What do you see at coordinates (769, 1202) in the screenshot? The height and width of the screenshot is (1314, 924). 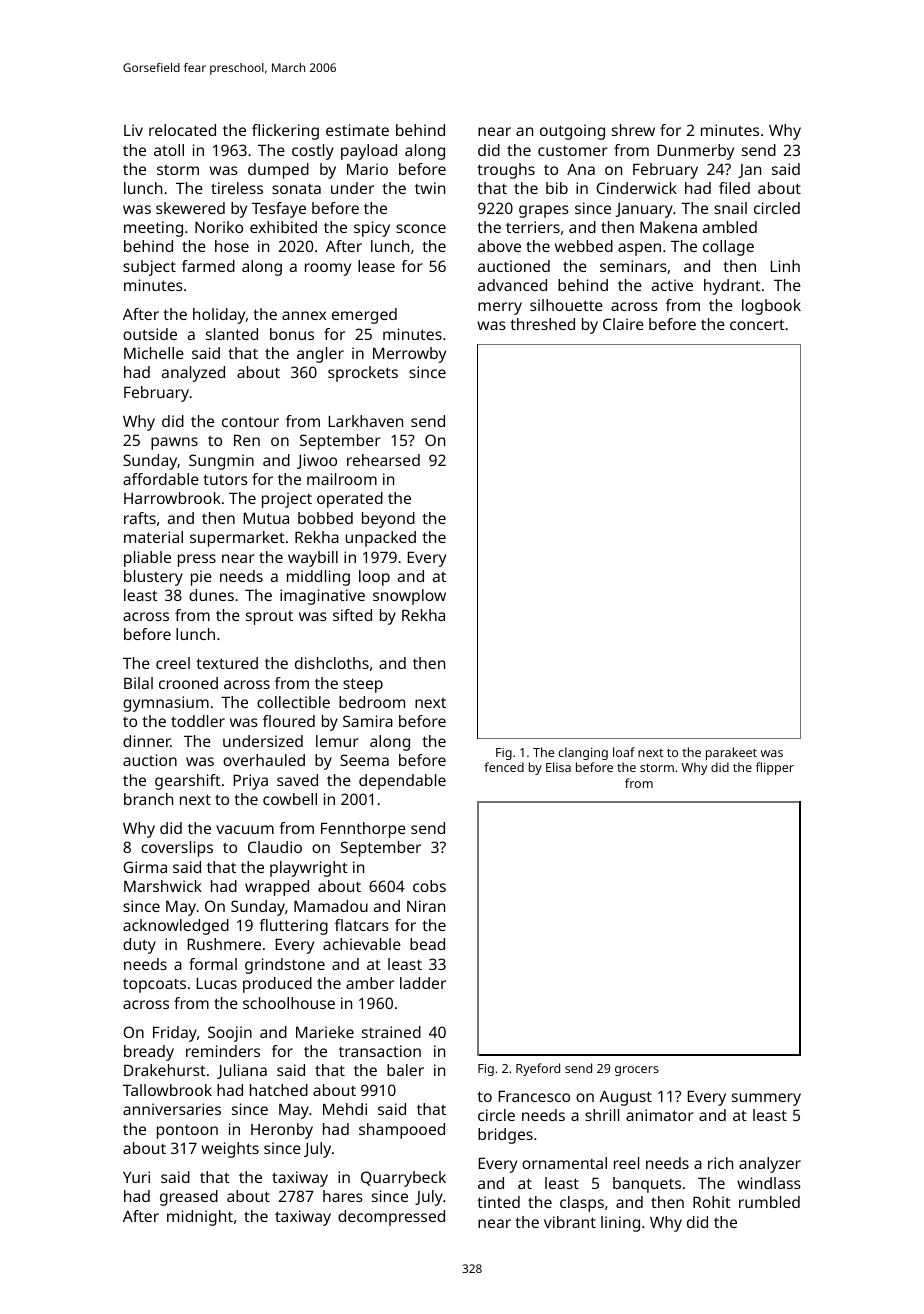 I see `rumbled` at bounding box center [769, 1202].
